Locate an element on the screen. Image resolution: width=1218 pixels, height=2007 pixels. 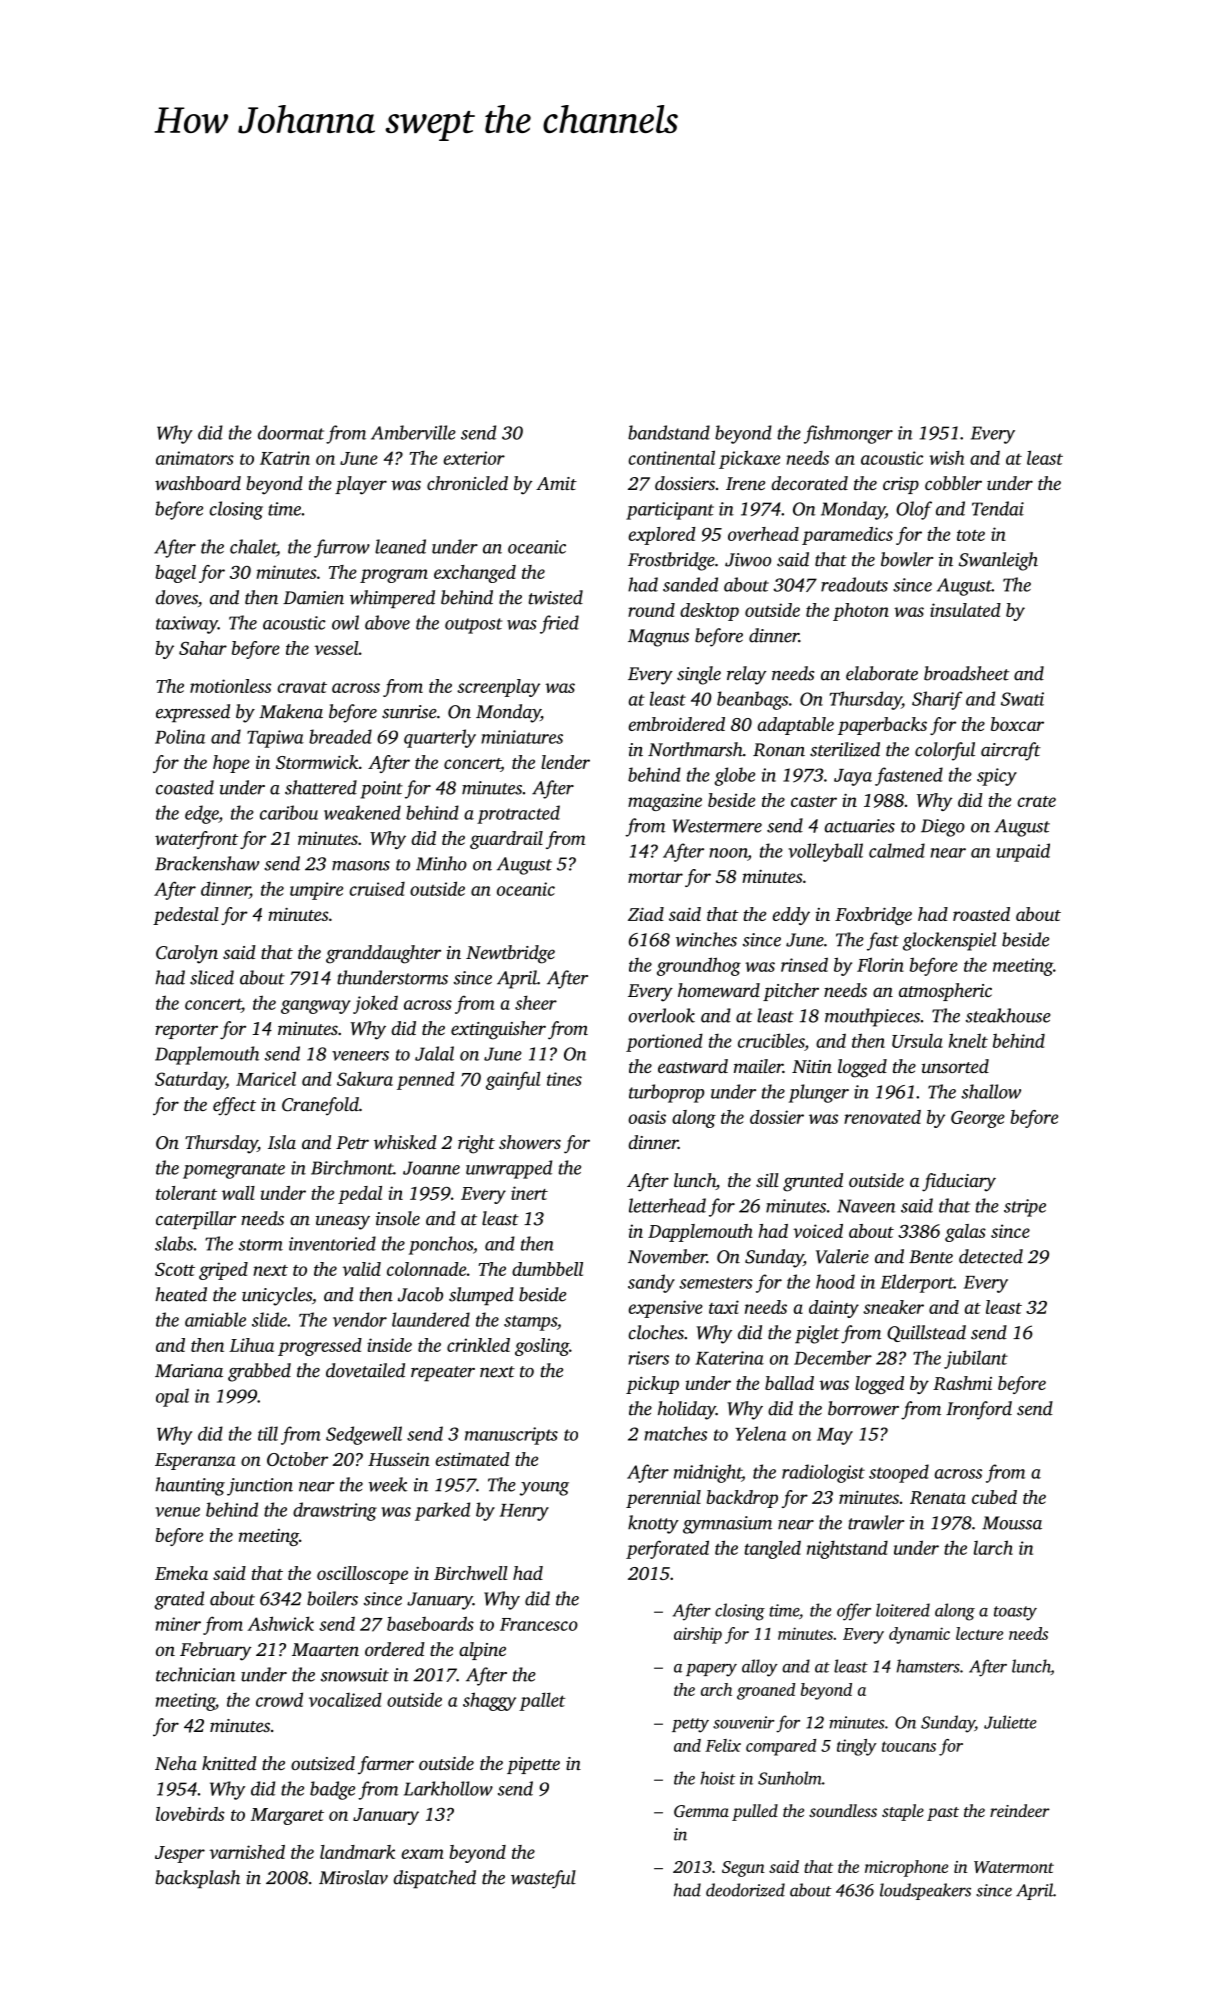
jubilant is located at coordinates (976, 1359).
